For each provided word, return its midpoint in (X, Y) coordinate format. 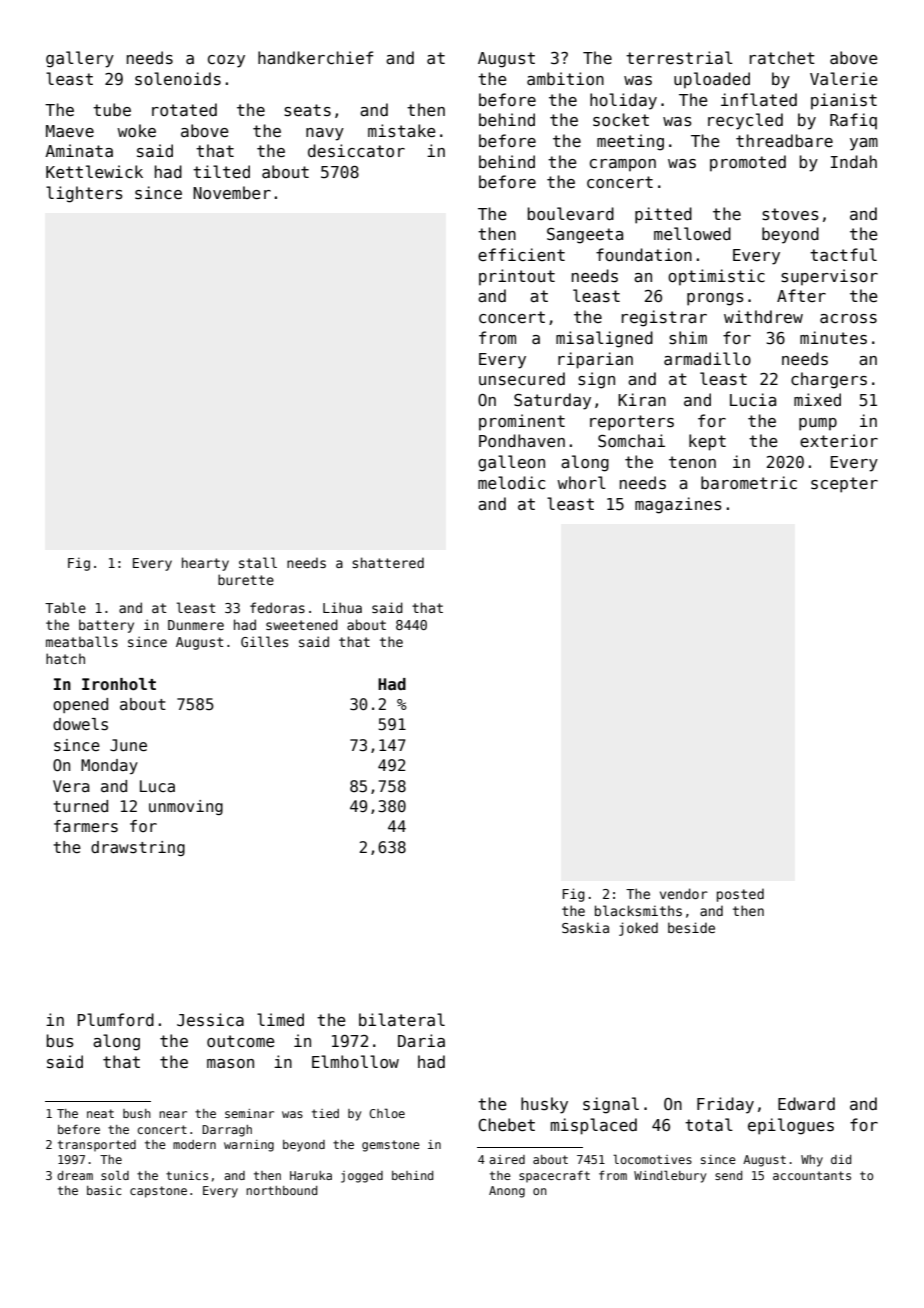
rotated (184, 109)
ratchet (782, 57)
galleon (511, 463)
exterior (839, 440)
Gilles (264, 641)
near (173, 1114)
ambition (565, 78)
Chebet (506, 1125)
